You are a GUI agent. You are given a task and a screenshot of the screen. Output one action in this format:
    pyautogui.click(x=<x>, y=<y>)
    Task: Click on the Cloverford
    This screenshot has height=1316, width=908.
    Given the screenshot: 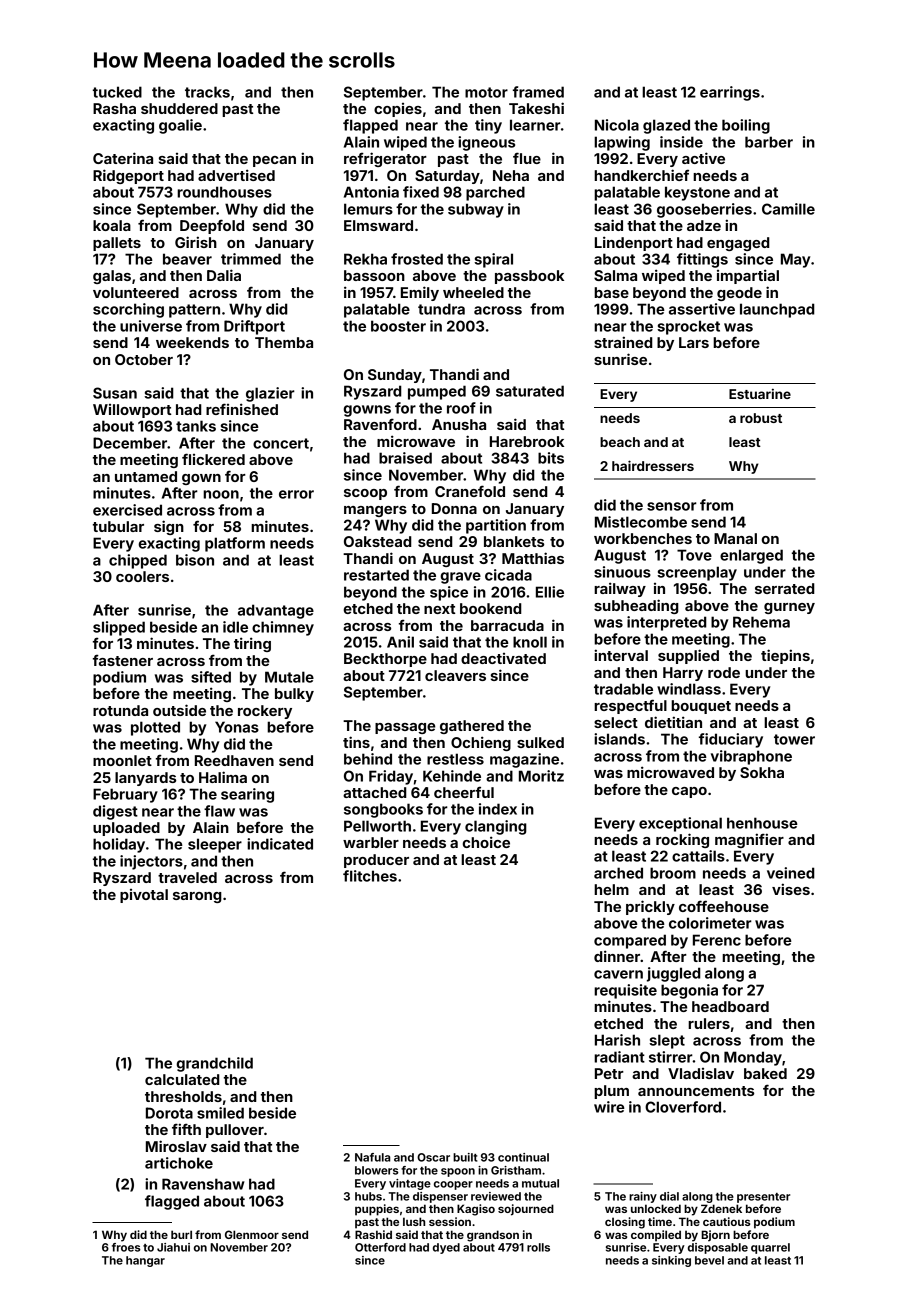 What is the action you would take?
    pyautogui.click(x=683, y=1107)
